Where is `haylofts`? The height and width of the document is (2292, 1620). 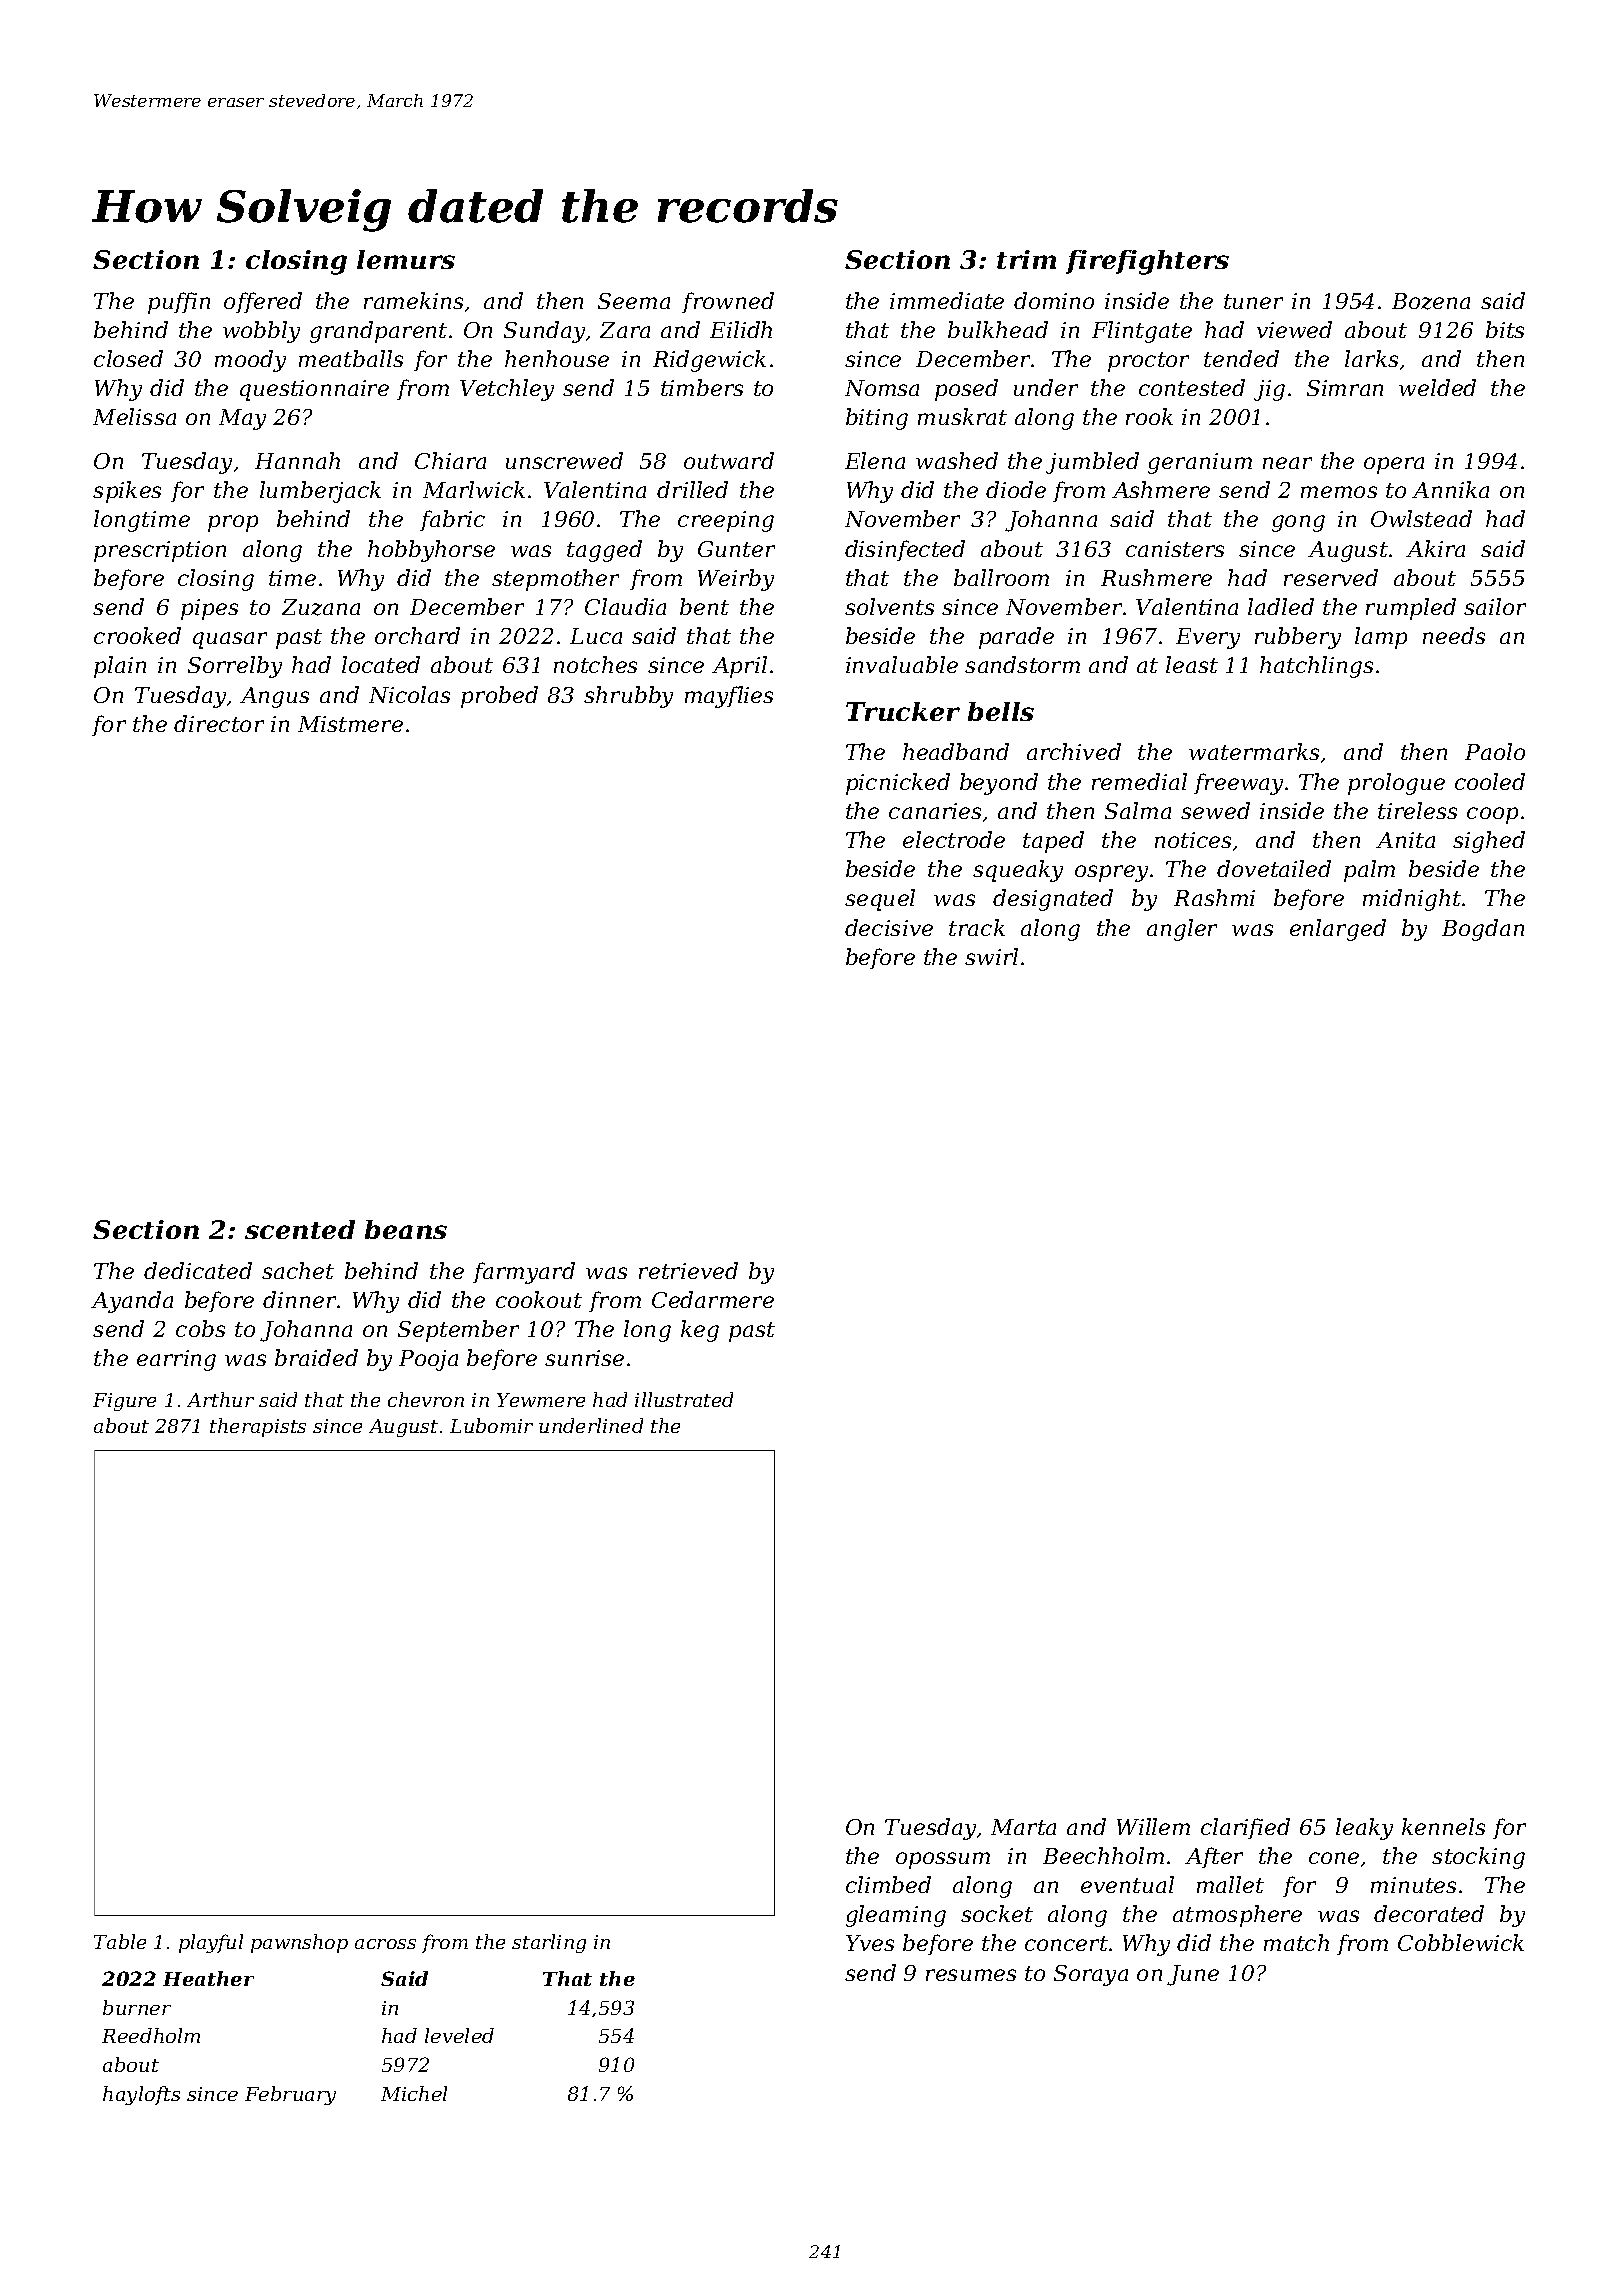 haylofts is located at coordinates (141, 2095).
